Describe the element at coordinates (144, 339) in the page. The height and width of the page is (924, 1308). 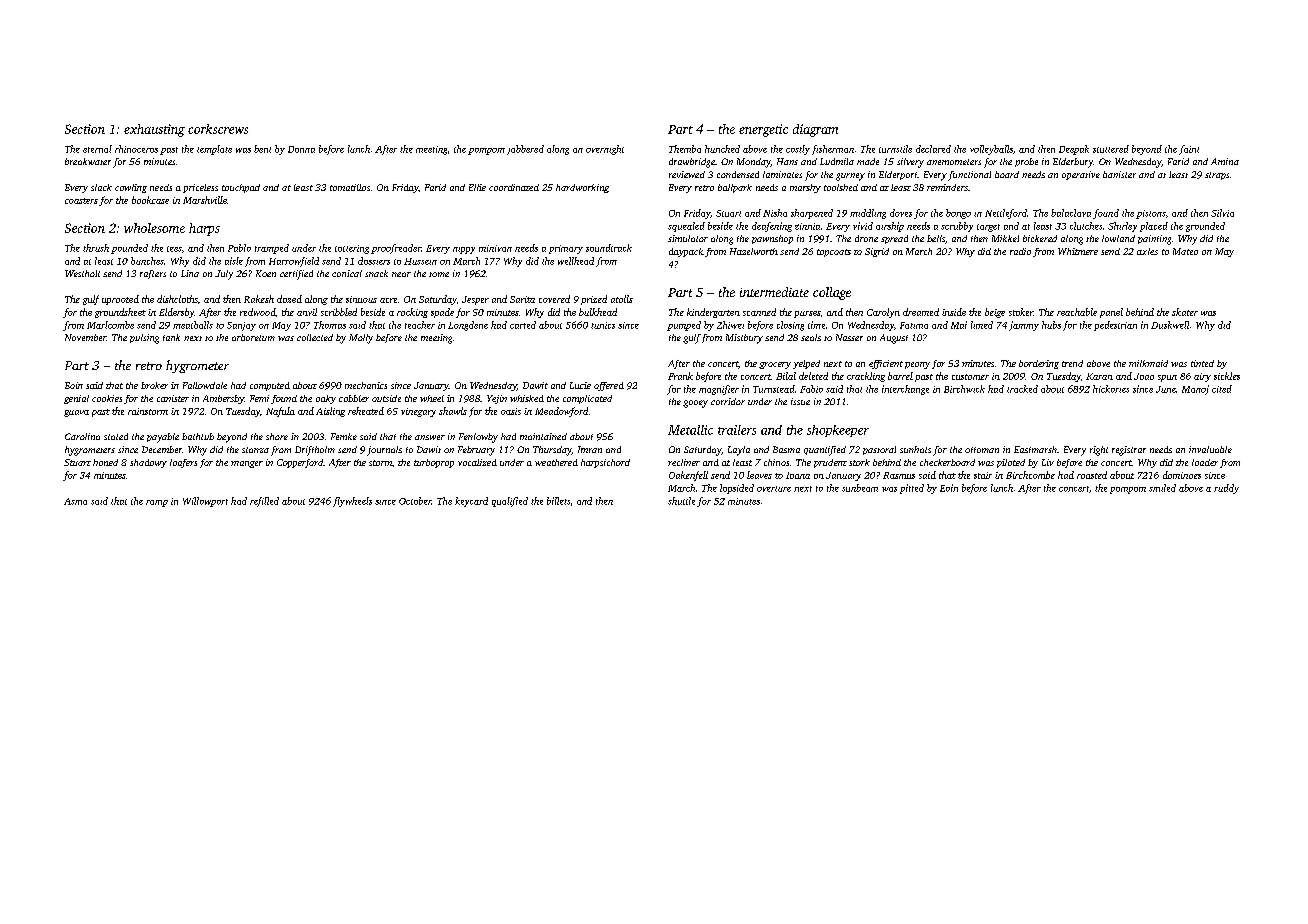
I see `pulsing` at that location.
